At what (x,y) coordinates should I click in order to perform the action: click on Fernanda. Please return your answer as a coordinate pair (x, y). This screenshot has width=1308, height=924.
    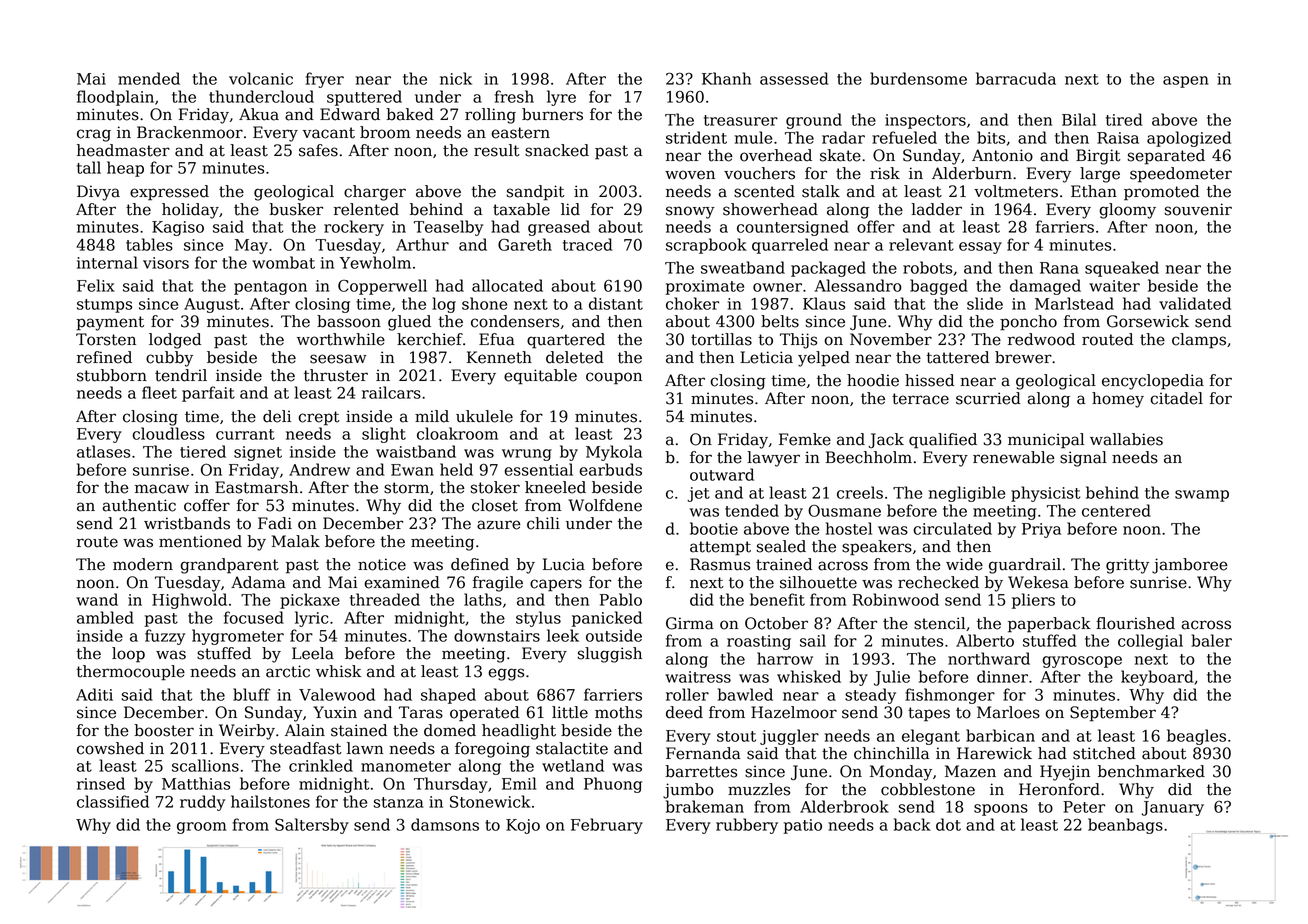
    Looking at the image, I should click on (703, 753).
